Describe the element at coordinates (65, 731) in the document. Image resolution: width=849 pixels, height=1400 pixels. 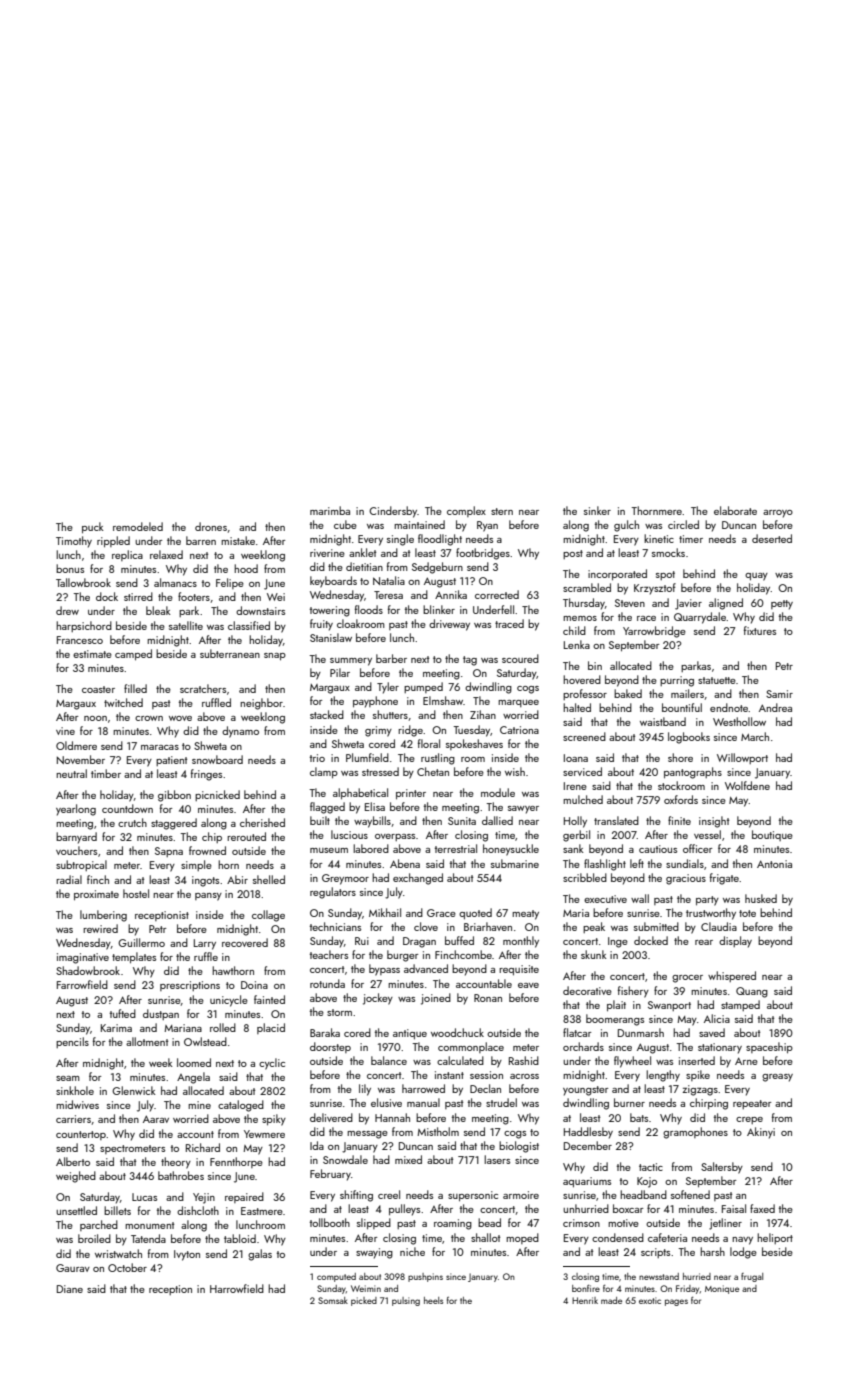
I see `vine` at that location.
